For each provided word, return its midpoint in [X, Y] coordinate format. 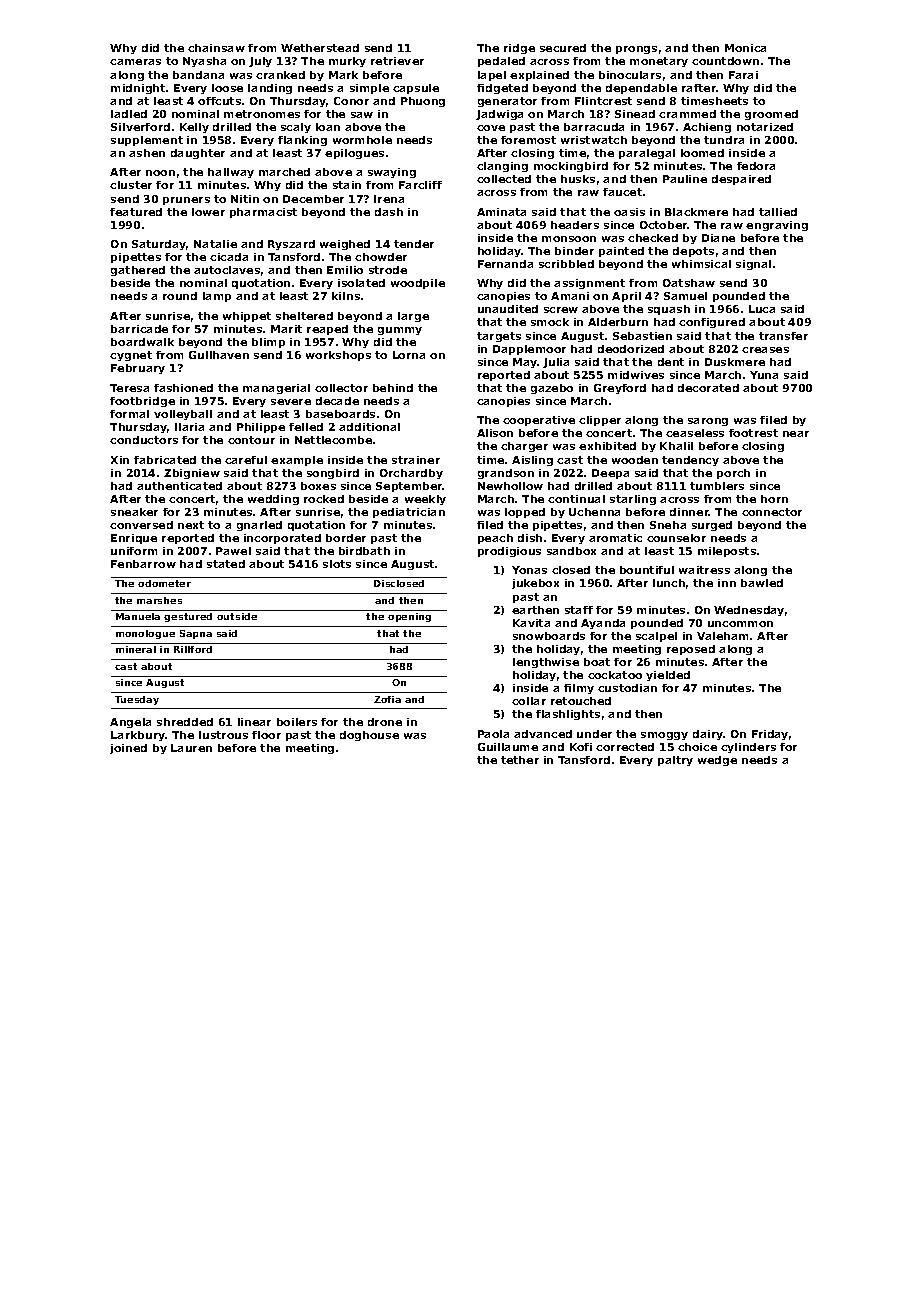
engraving [777, 226]
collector [341, 388]
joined [128, 749]
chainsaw [216, 48]
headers [575, 225]
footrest [753, 433]
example [297, 461]
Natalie [215, 244]
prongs [636, 50]
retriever [397, 61]
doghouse [369, 736]
